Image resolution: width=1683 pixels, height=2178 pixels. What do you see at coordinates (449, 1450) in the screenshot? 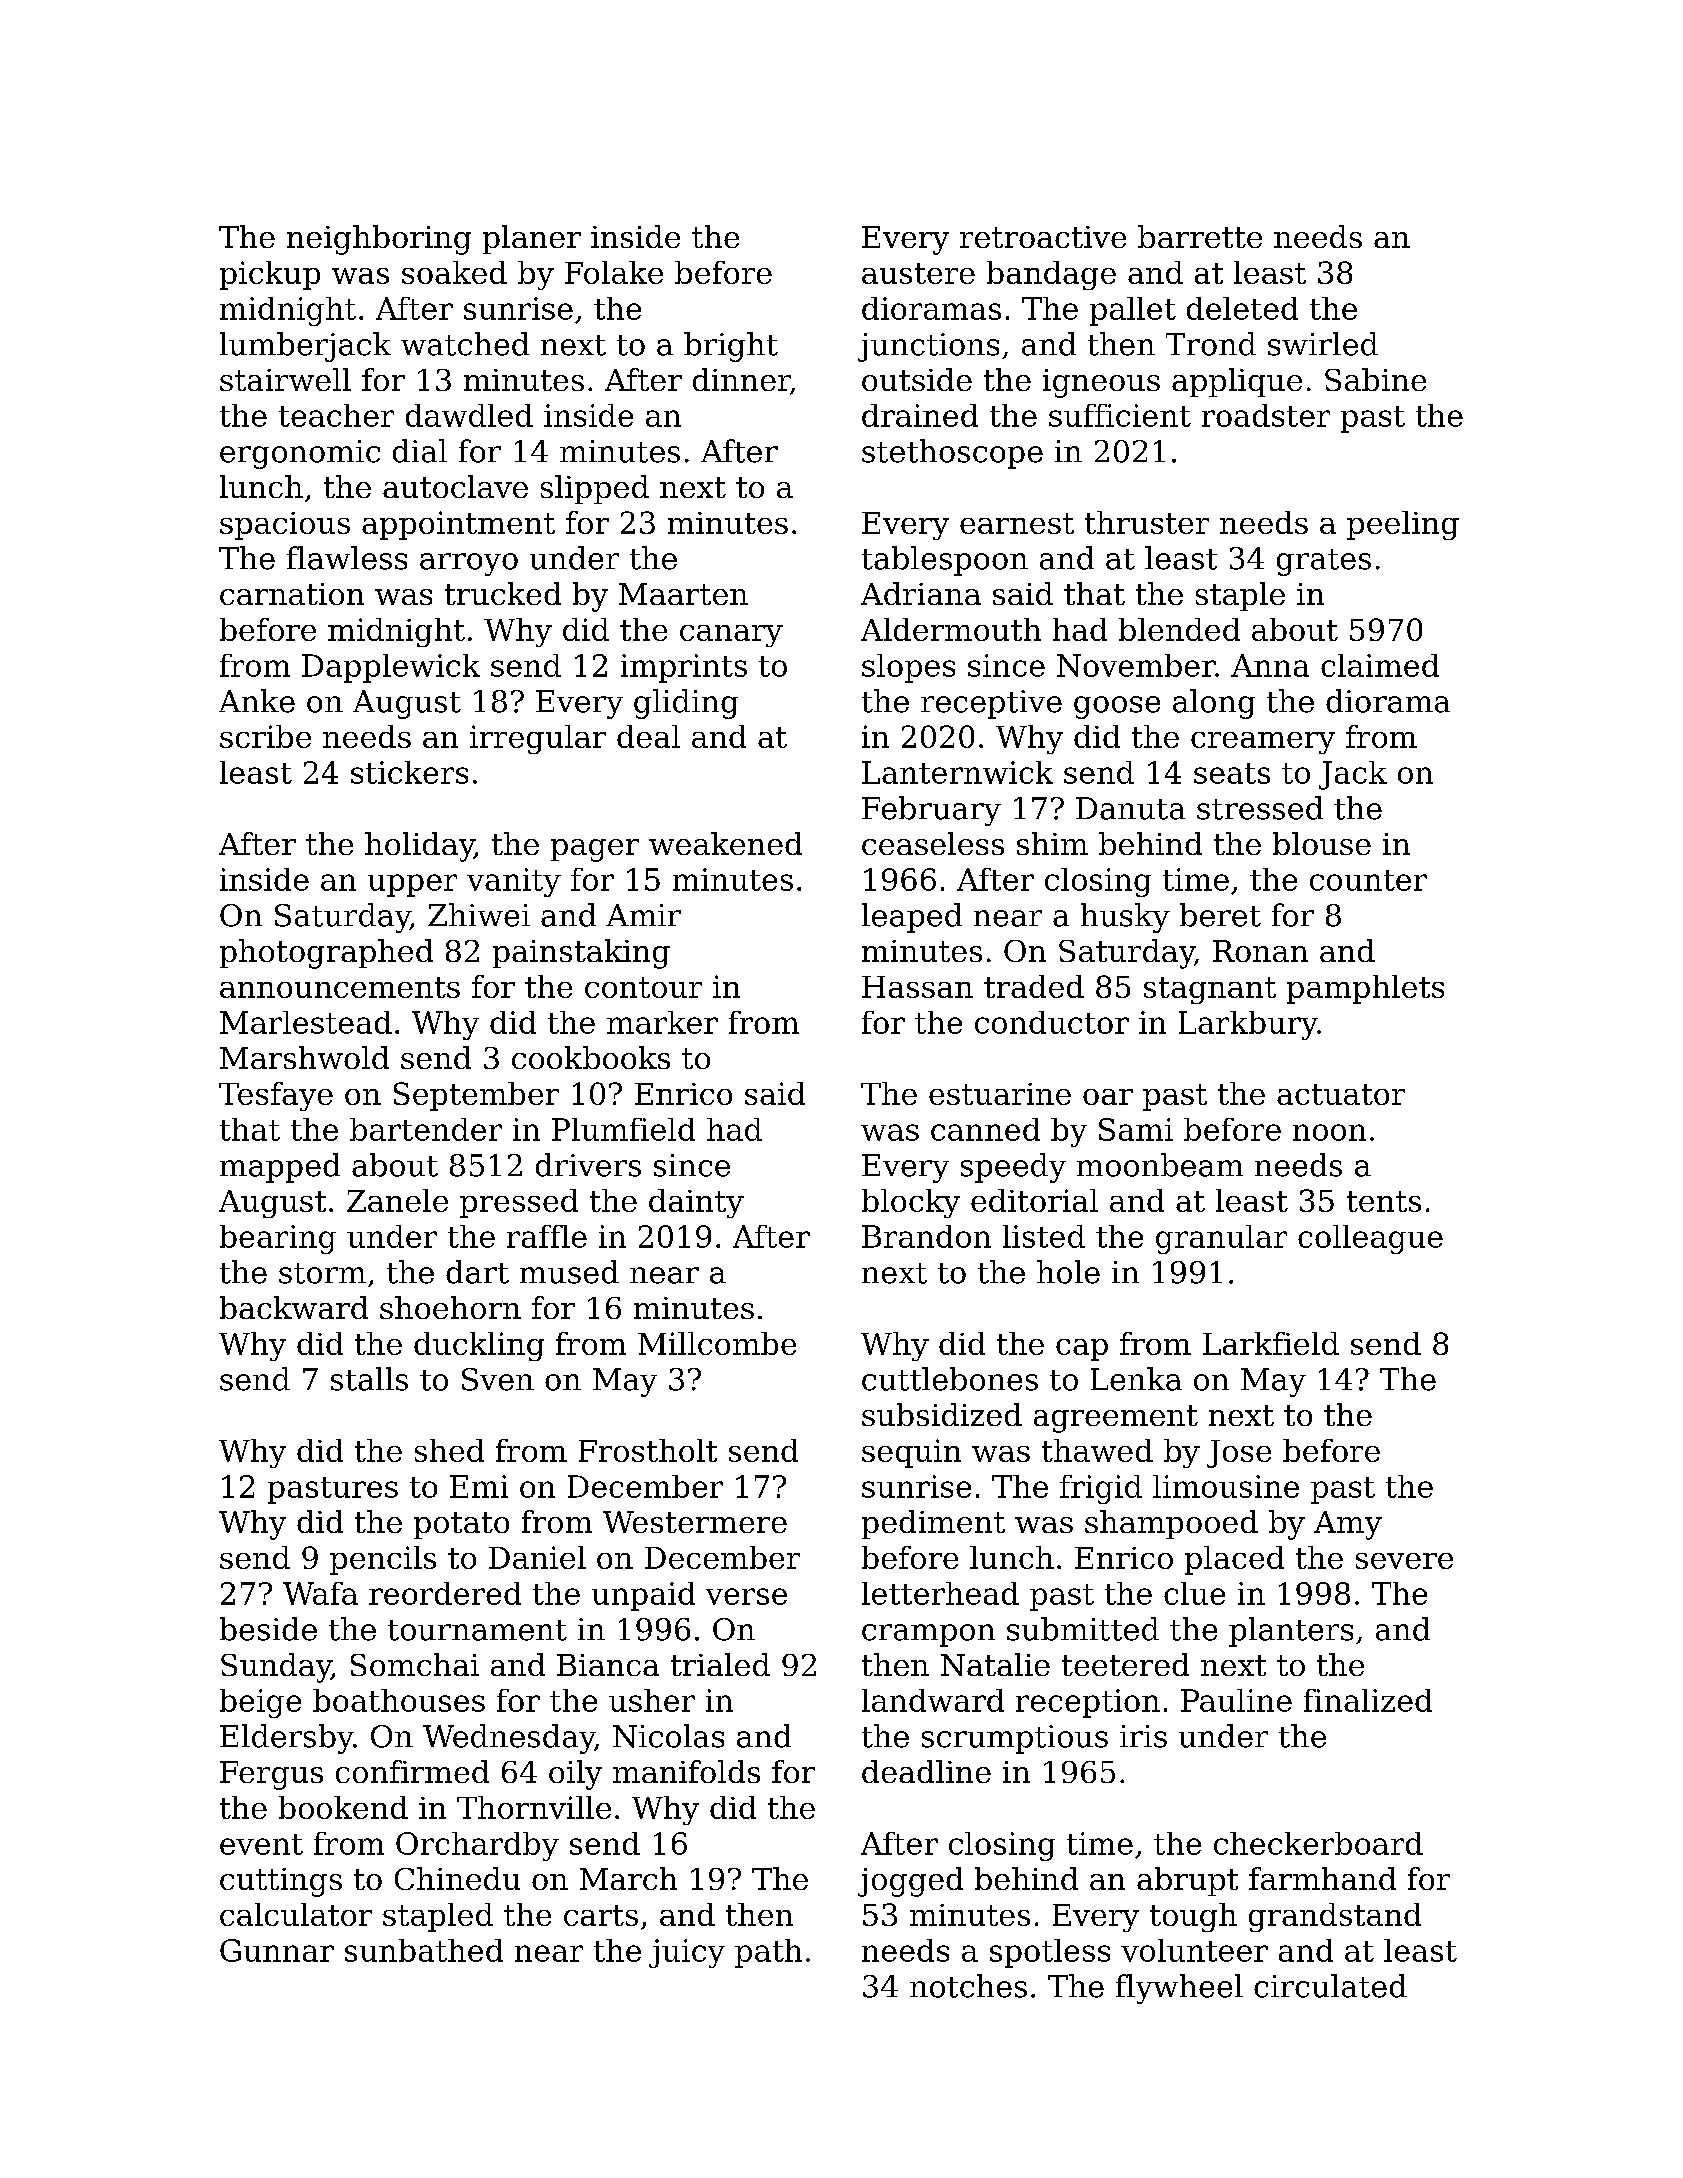
I see `shed` at bounding box center [449, 1450].
